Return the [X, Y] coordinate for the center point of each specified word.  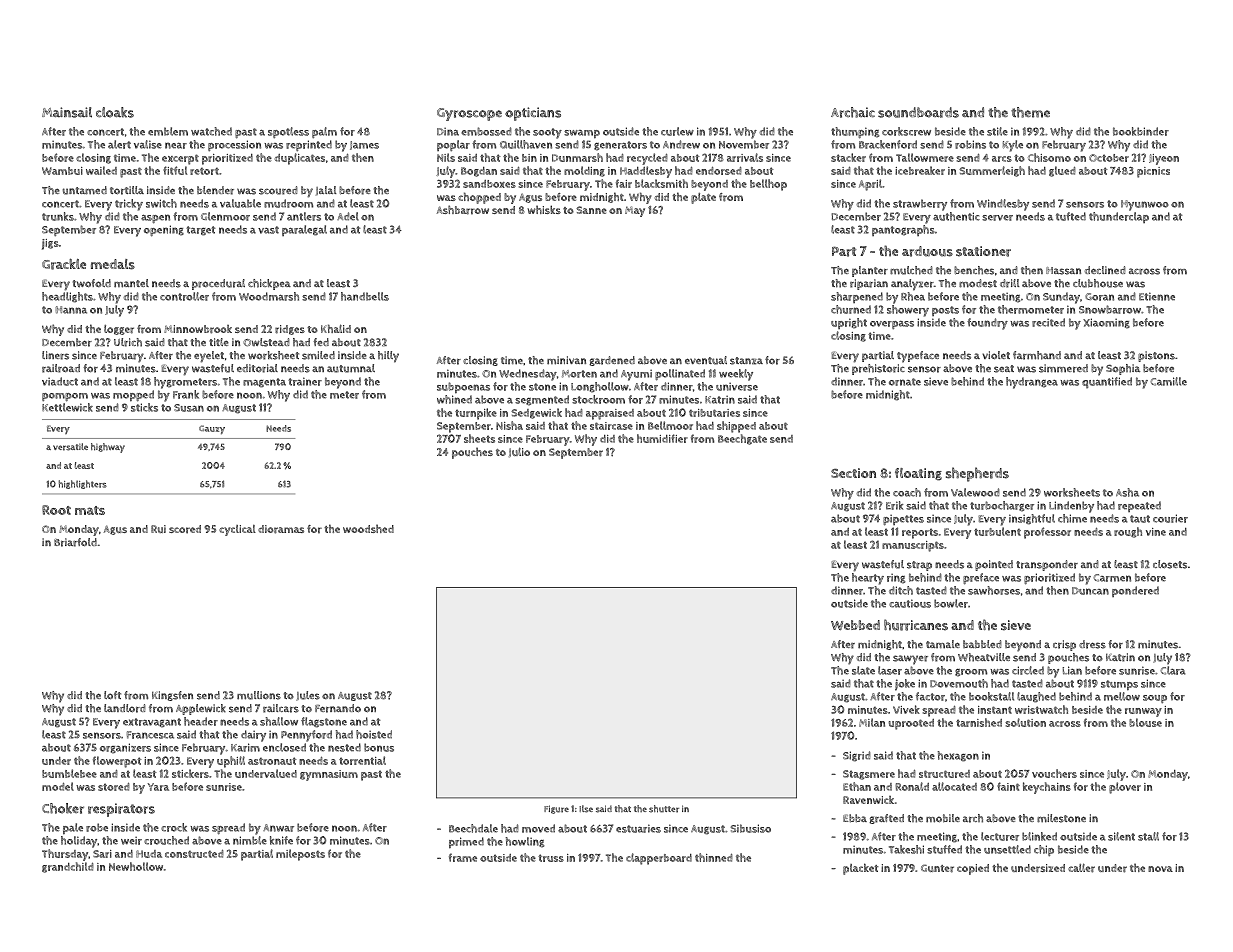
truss [551, 858]
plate [703, 198]
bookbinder [1141, 131]
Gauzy [212, 429]
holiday [79, 842]
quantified [1107, 382]
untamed [85, 190]
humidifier [662, 438]
